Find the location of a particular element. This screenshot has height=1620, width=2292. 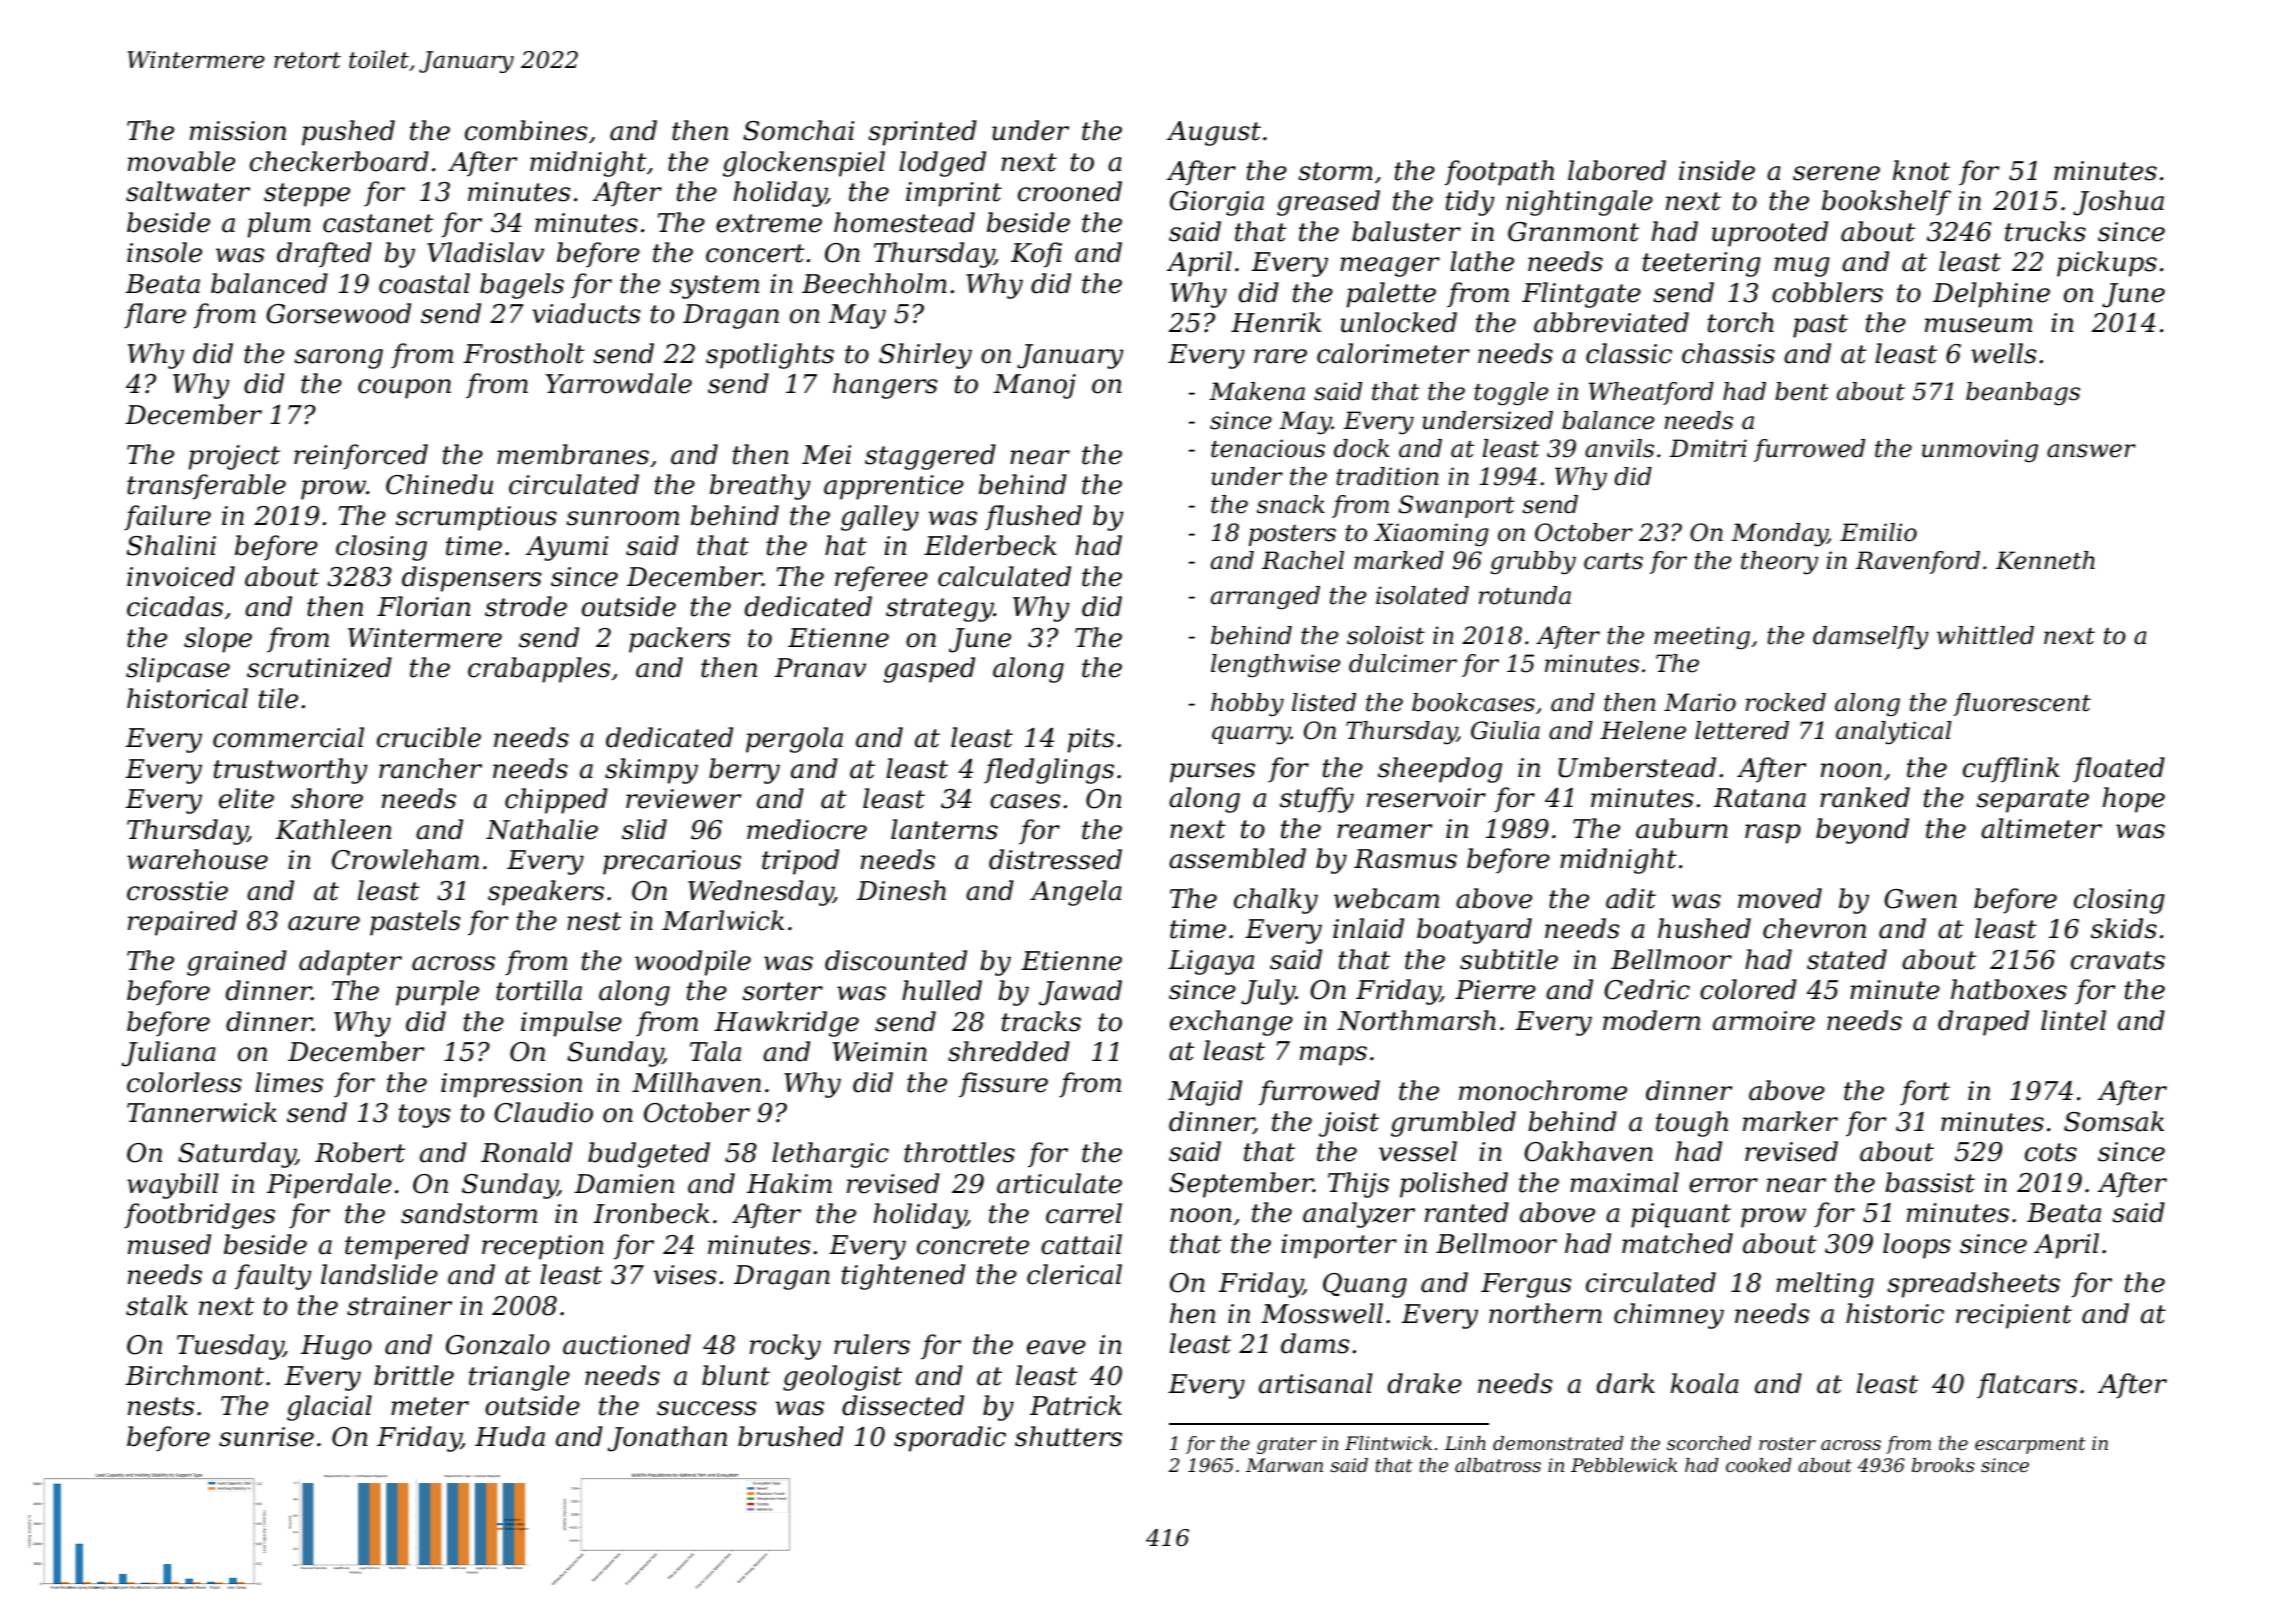

Robert is located at coordinates (360, 1152).
